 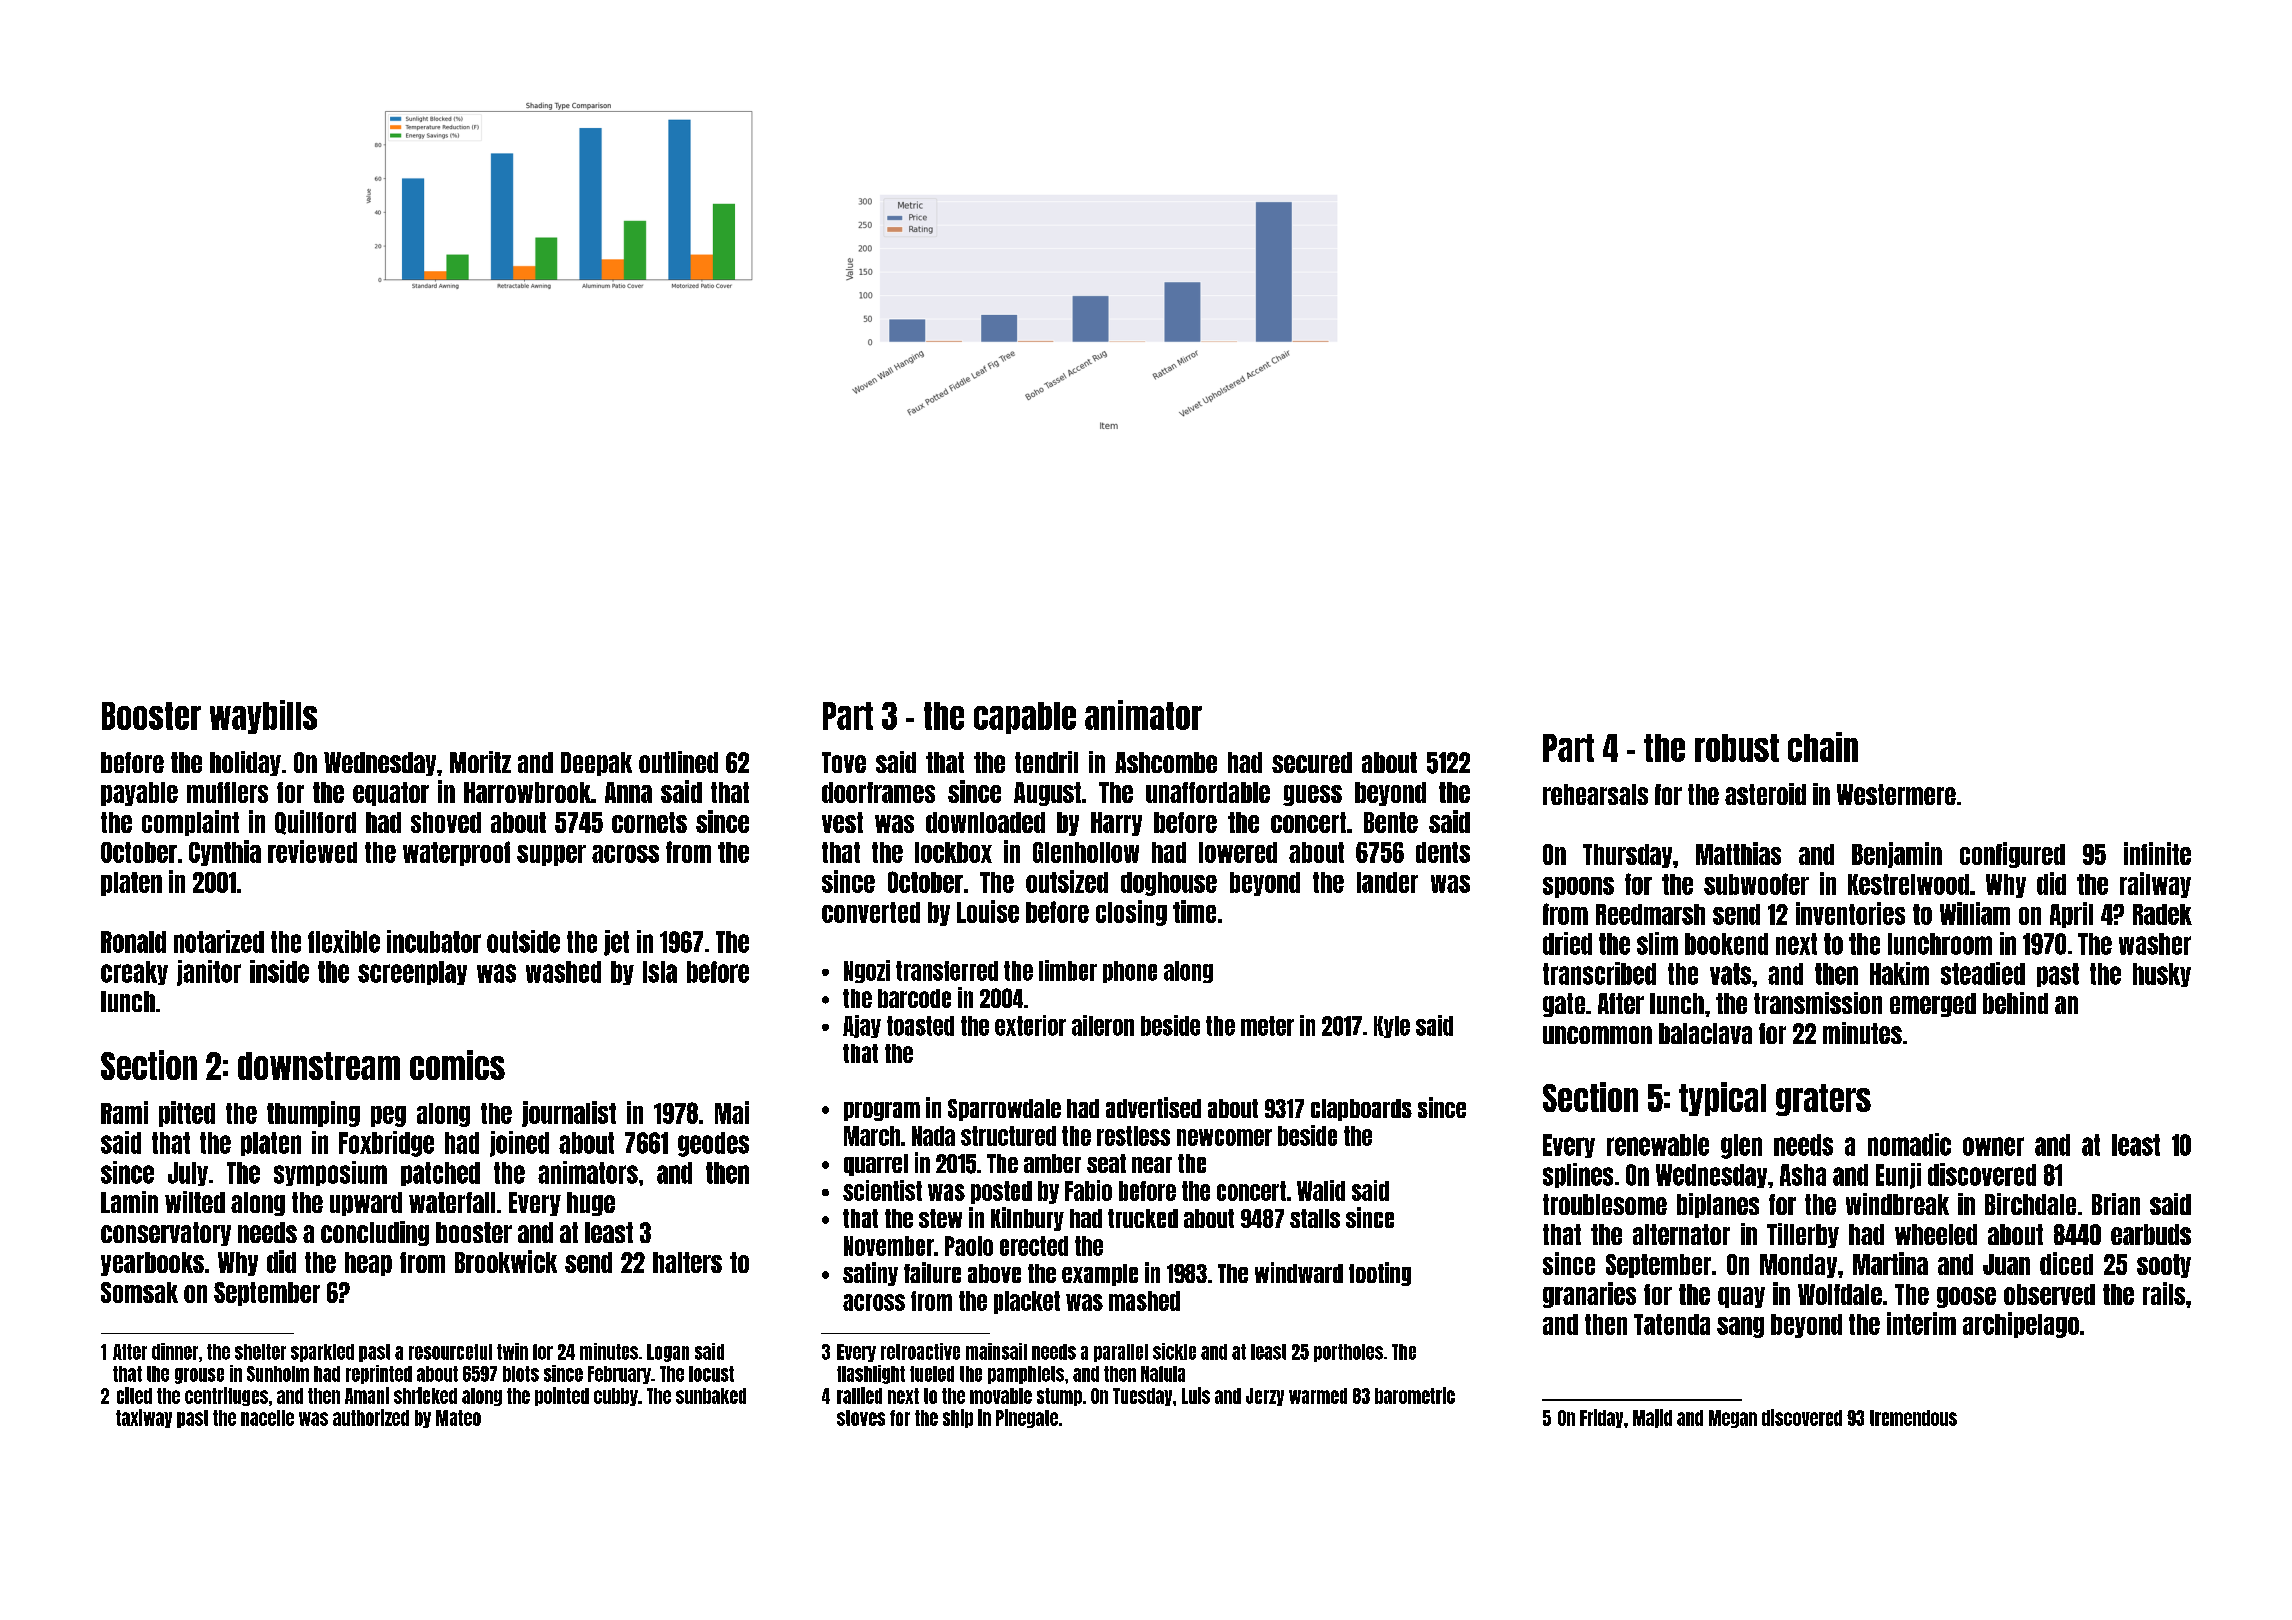 What do you see at coordinates (1361, 1110) in the screenshot?
I see `clapboards` at bounding box center [1361, 1110].
